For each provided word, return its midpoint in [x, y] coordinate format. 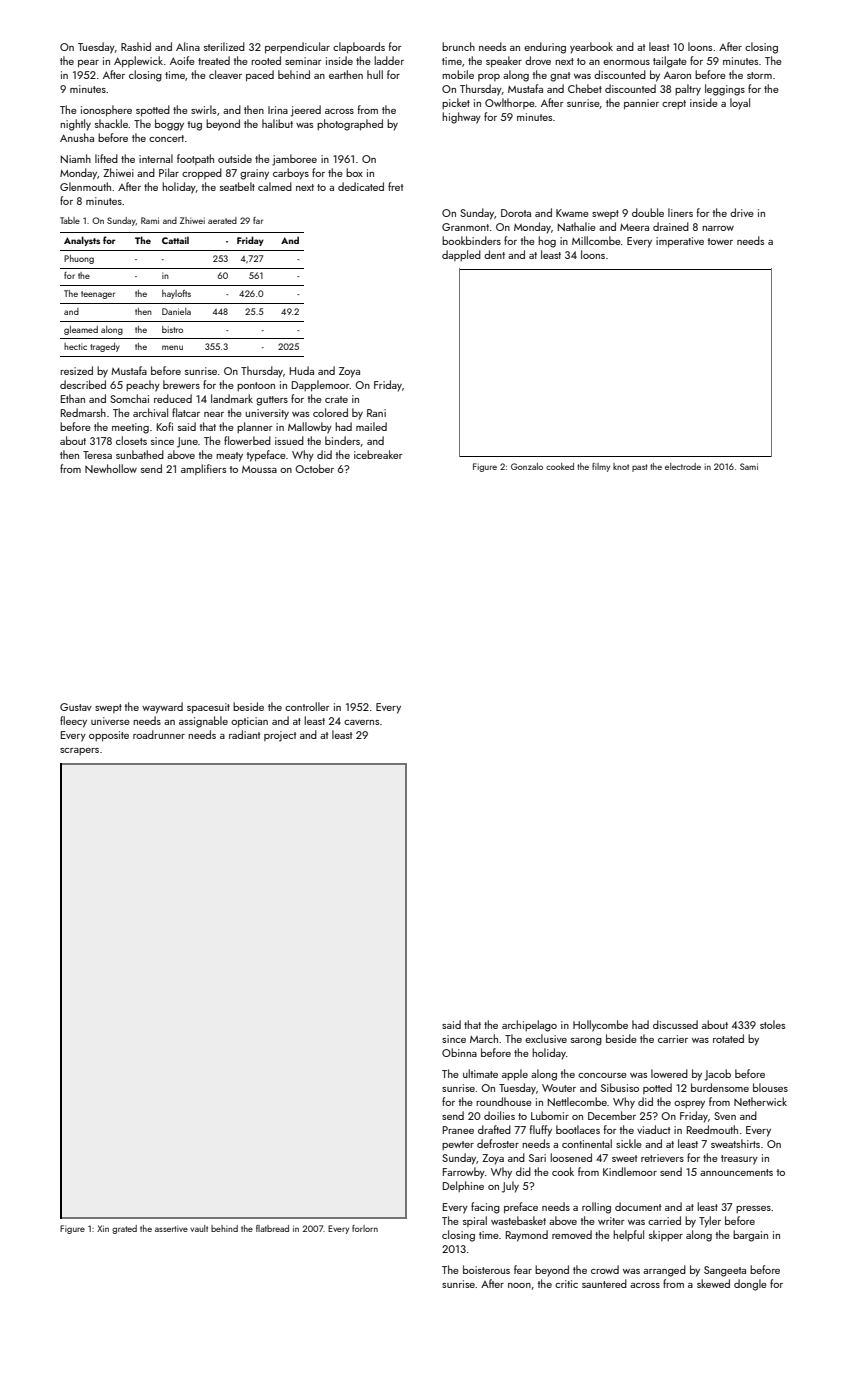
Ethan [73, 398]
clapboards [359, 48]
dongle [750, 1285]
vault [199, 1228]
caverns [361, 722]
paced [260, 76]
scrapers [79, 751]
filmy [601, 467]
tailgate [670, 62]
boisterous [486, 1269]
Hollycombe [600, 1026]
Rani [376, 413]
